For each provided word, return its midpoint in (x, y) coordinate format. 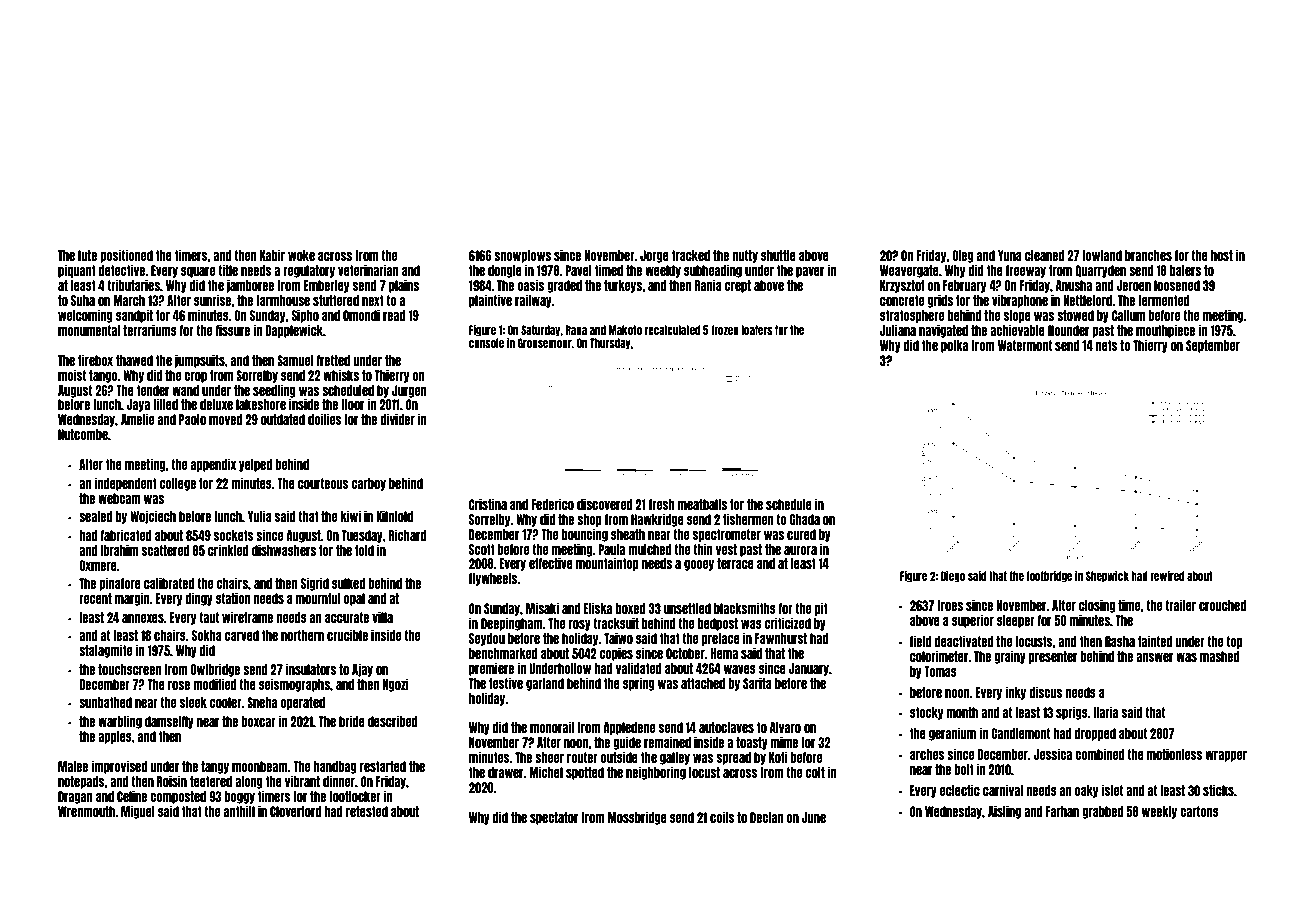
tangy (215, 767)
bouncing (585, 535)
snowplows (522, 256)
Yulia (260, 516)
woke (301, 255)
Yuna (1010, 255)
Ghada (805, 519)
